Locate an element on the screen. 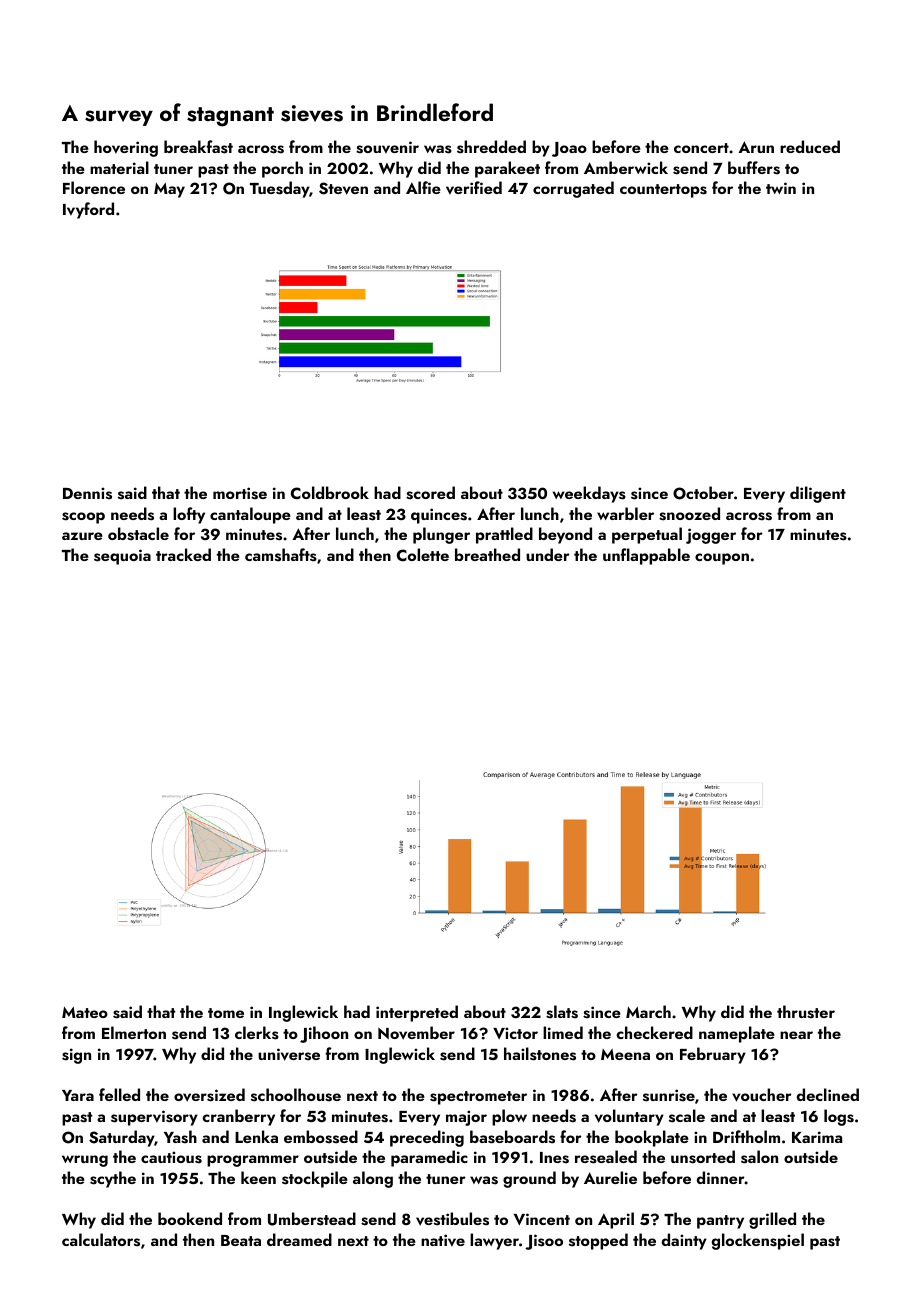  Joao is located at coordinates (569, 149).
